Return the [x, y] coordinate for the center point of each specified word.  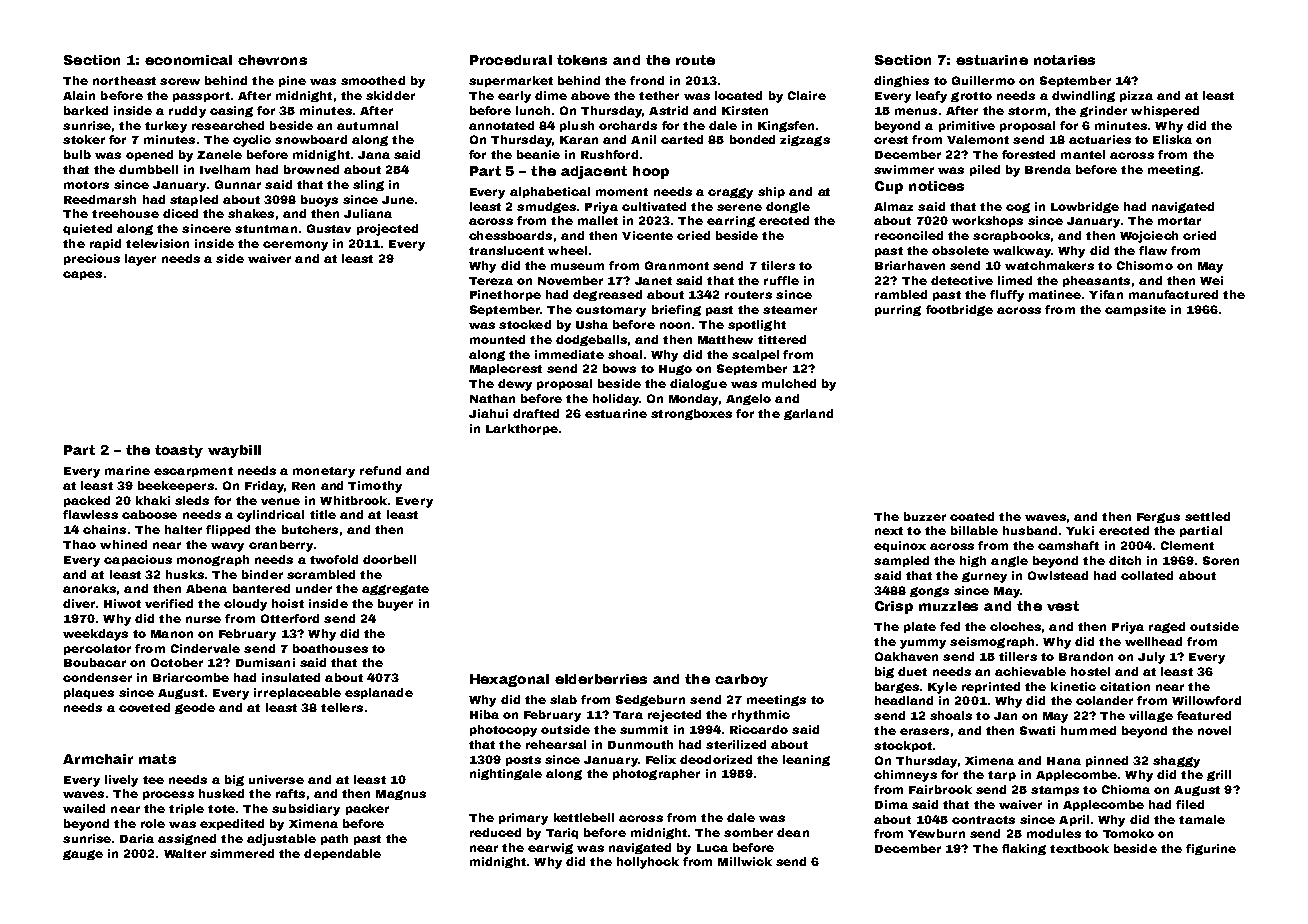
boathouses [330, 648]
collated [1147, 575]
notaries [1064, 60]
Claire [807, 95]
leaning [806, 760]
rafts [290, 793]
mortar [1179, 221]
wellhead [1153, 641]
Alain [79, 95]
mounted [497, 339]
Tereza [491, 281]
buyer [395, 605]
